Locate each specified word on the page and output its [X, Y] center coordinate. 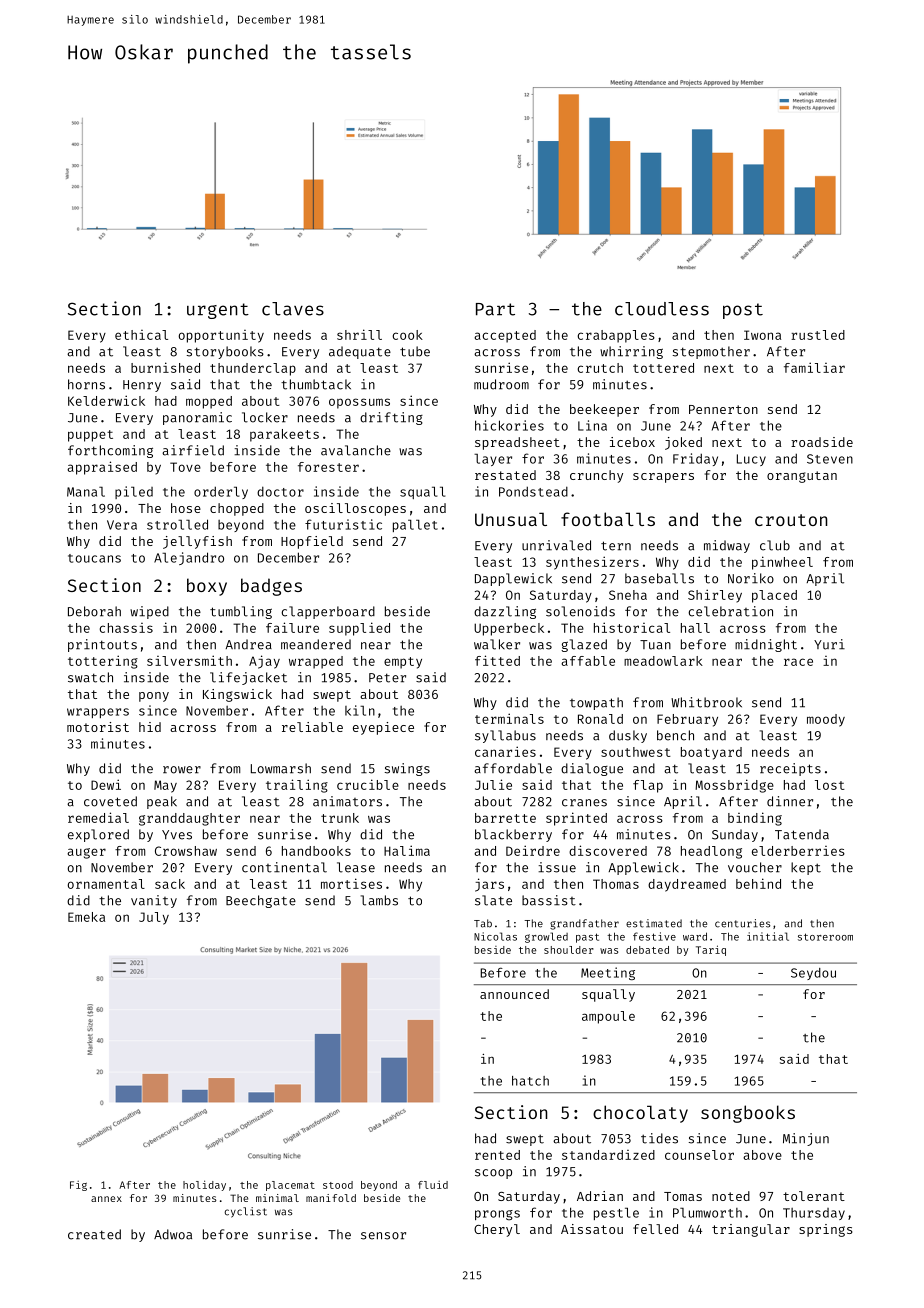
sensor [383, 1236]
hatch [530, 1081]
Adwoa [173, 1234]
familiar [814, 367]
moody [826, 720]
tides [659, 1138]
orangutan [802, 477]
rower [182, 770]
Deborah [94, 611]
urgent [218, 311]
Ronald [600, 719]
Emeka [86, 917]
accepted [505, 336]
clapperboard [328, 612]
